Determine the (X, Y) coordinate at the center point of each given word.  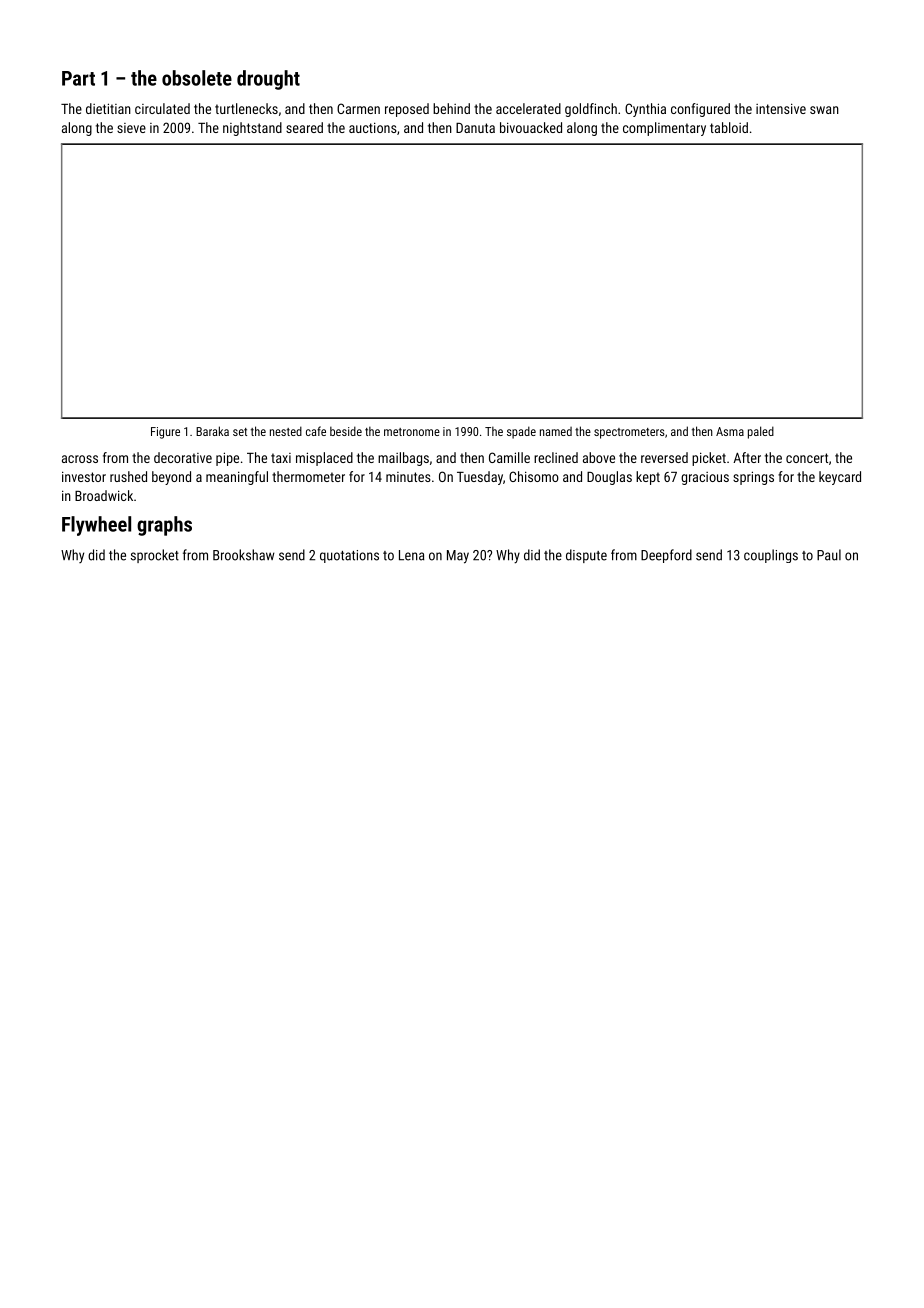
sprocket (155, 556)
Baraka (212, 431)
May (458, 557)
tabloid (729, 127)
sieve (131, 128)
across (80, 459)
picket (709, 459)
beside (346, 431)
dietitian (108, 108)
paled (761, 432)
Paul (829, 555)
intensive (781, 108)
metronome (412, 432)
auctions (373, 127)
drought (268, 80)
